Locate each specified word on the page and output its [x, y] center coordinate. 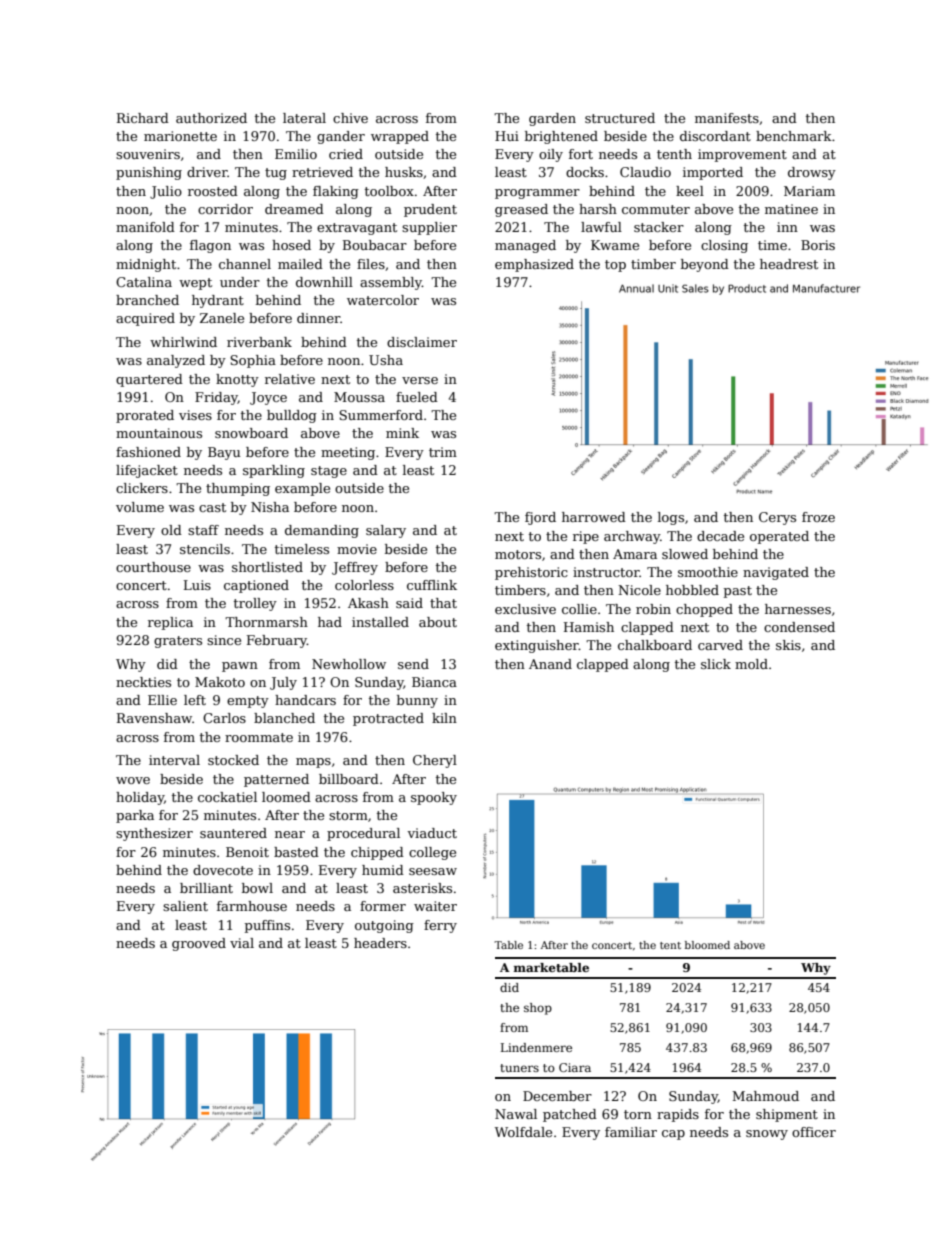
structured [620, 118]
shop [538, 1009]
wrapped [400, 137]
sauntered [233, 833]
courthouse [153, 567]
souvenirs [148, 154]
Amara [635, 554]
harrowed [594, 517]
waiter [435, 906]
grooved [199, 944]
